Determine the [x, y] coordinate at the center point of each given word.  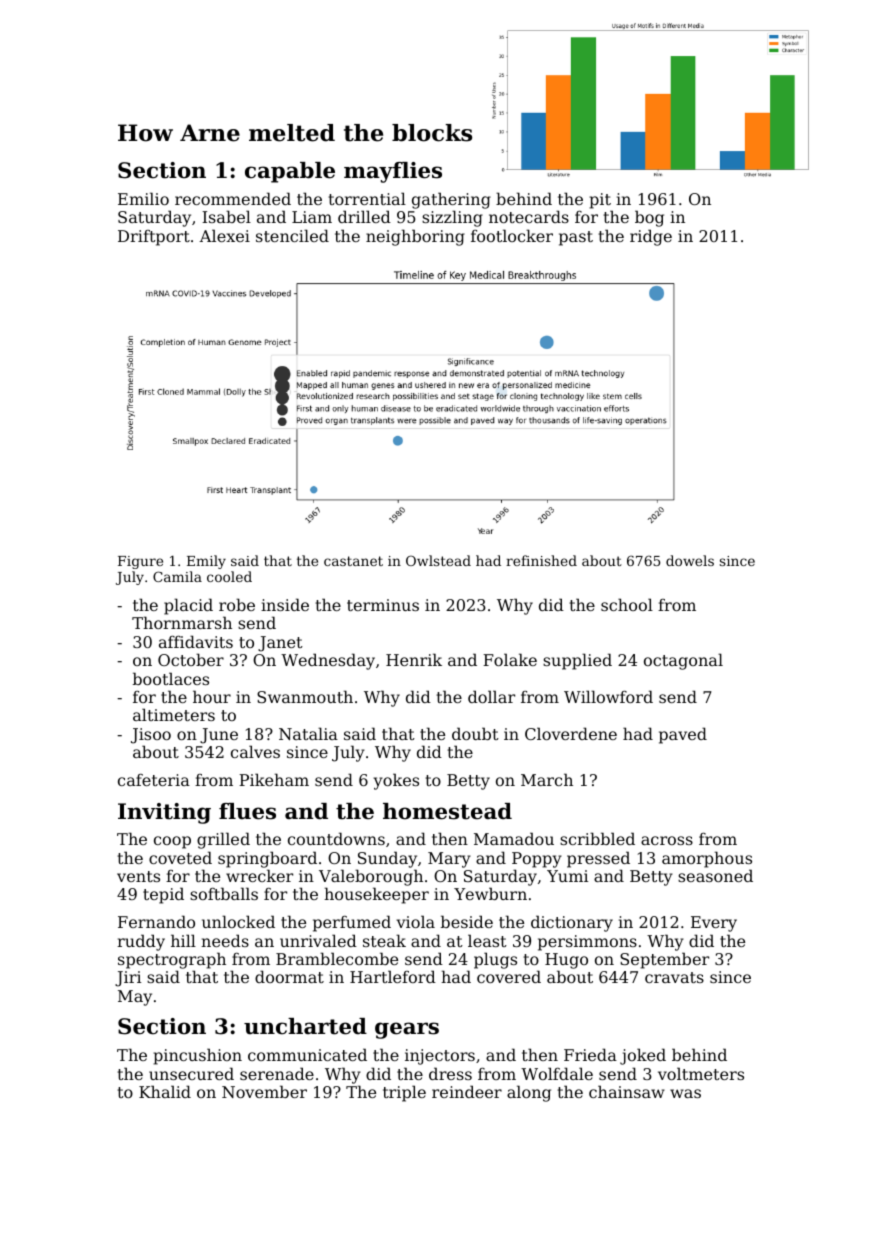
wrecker [259, 875]
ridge [651, 237]
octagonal [683, 661]
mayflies [393, 172]
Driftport [154, 238]
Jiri [128, 979]
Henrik [414, 659]
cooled [229, 576]
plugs [495, 960]
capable [290, 172]
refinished [541, 560]
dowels [690, 560]
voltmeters [701, 1073]
